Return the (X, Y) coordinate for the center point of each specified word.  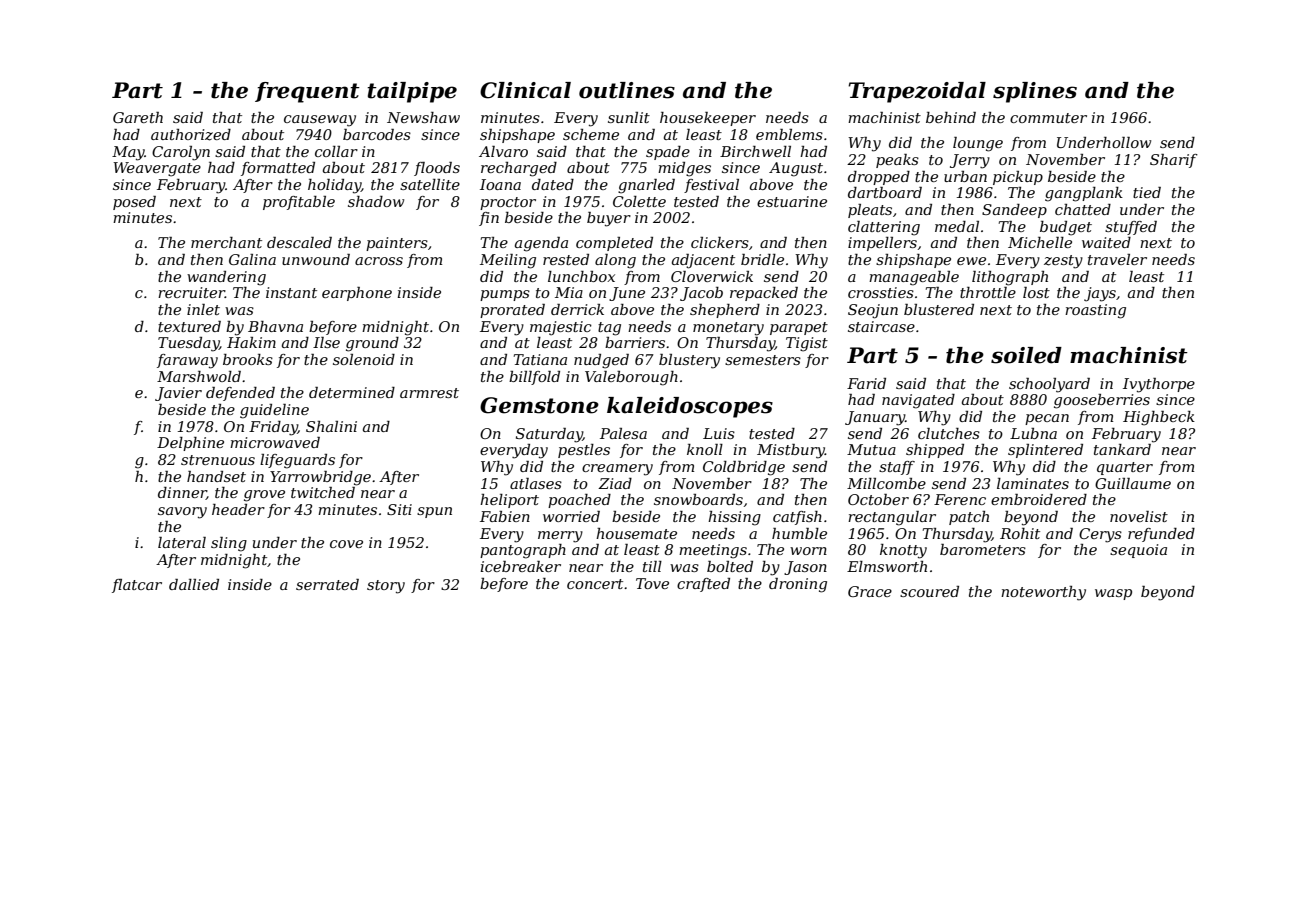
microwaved (275, 442)
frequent (307, 92)
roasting (1095, 311)
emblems (789, 134)
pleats (870, 211)
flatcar (137, 586)
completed (614, 244)
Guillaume (1133, 483)
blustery (689, 361)
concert (595, 584)
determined (352, 392)
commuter (1048, 118)
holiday (334, 186)
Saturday (549, 435)
